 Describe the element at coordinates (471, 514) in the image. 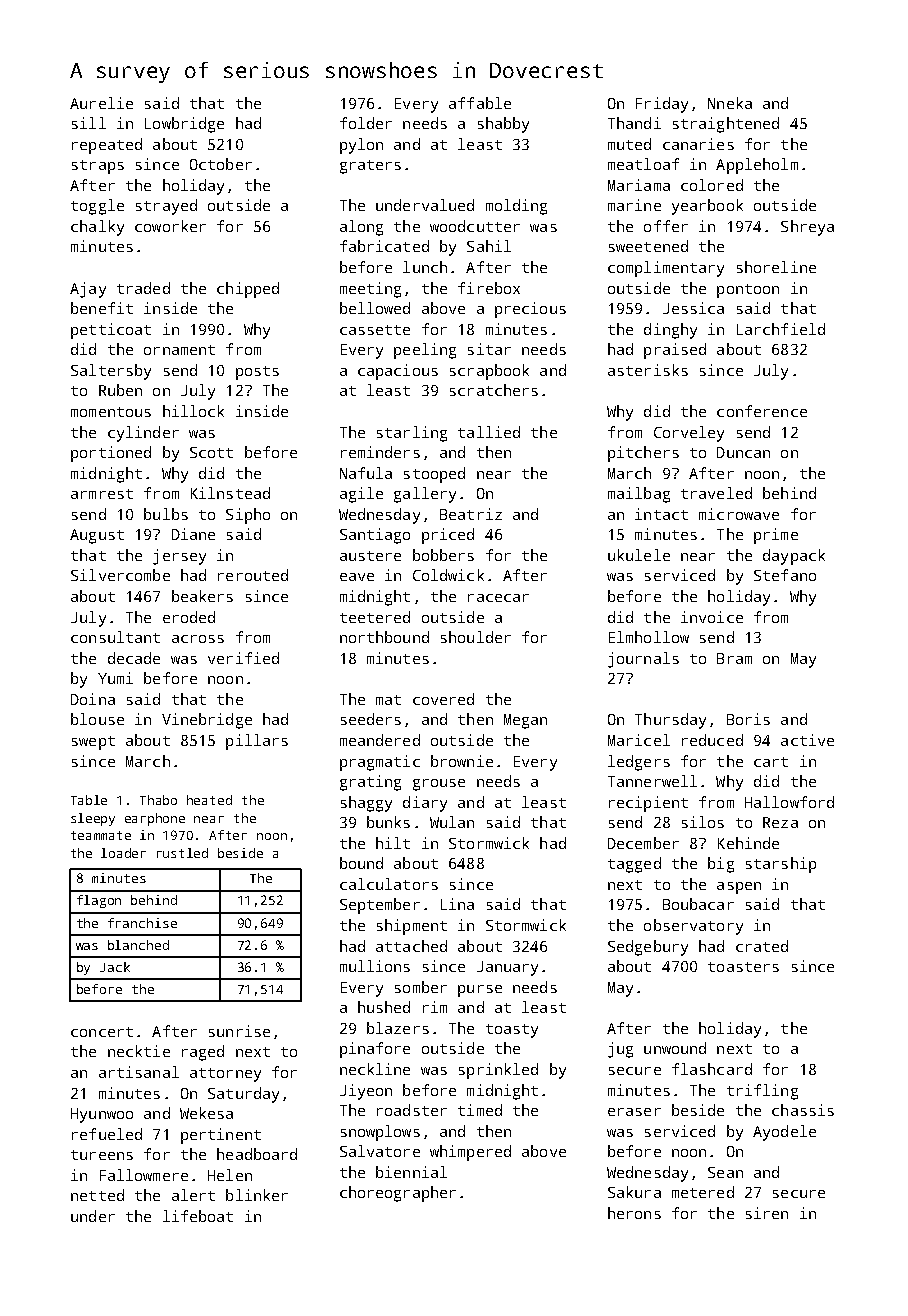

I see `Beatriz` at that location.
